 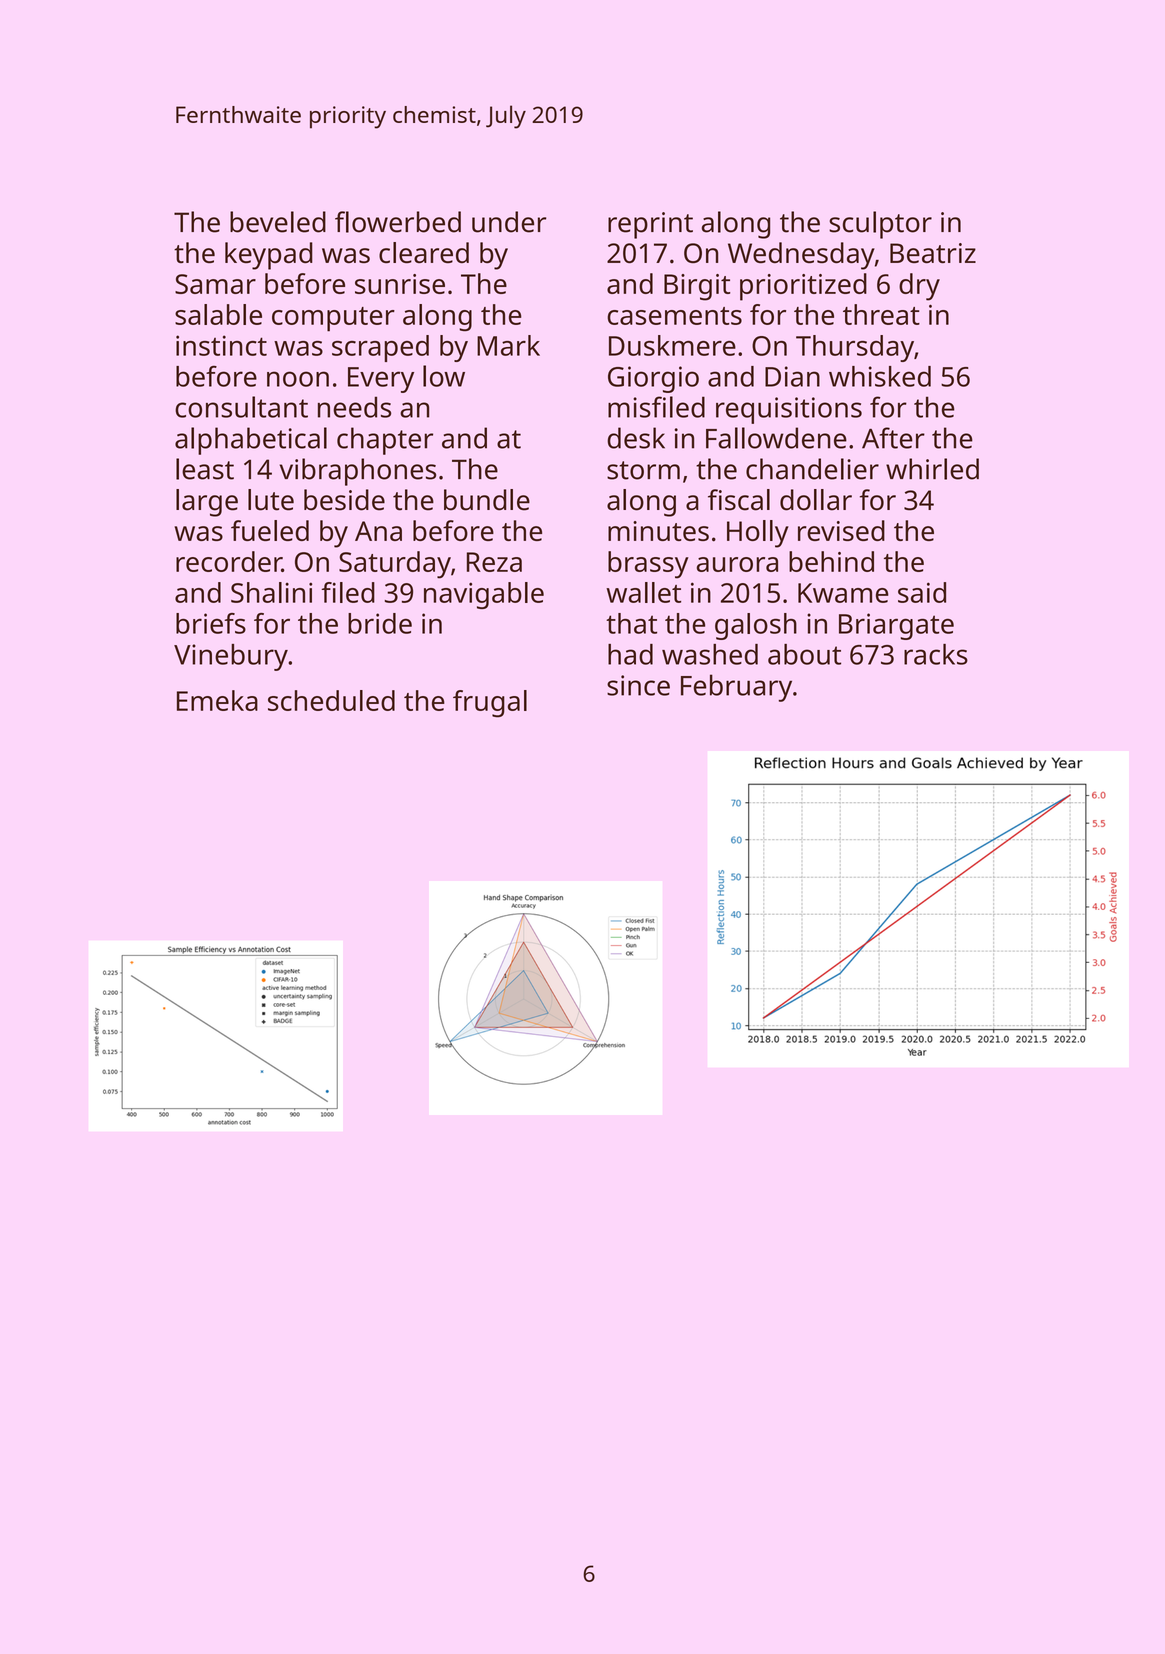 What do you see at coordinates (643, 470) in the screenshot?
I see `storm` at bounding box center [643, 470].
